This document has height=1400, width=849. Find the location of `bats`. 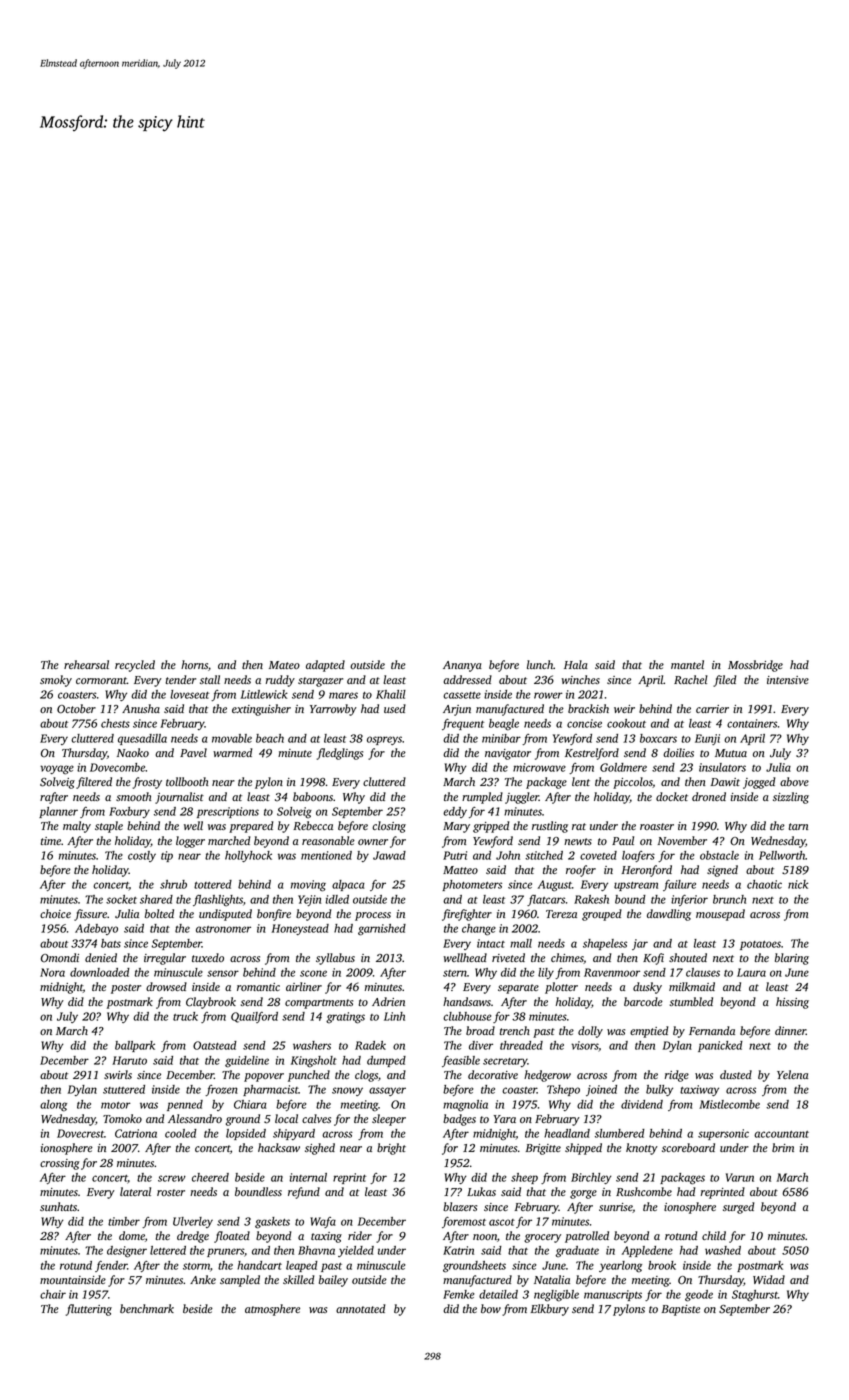

bats is located at coordinates (111, 943).
